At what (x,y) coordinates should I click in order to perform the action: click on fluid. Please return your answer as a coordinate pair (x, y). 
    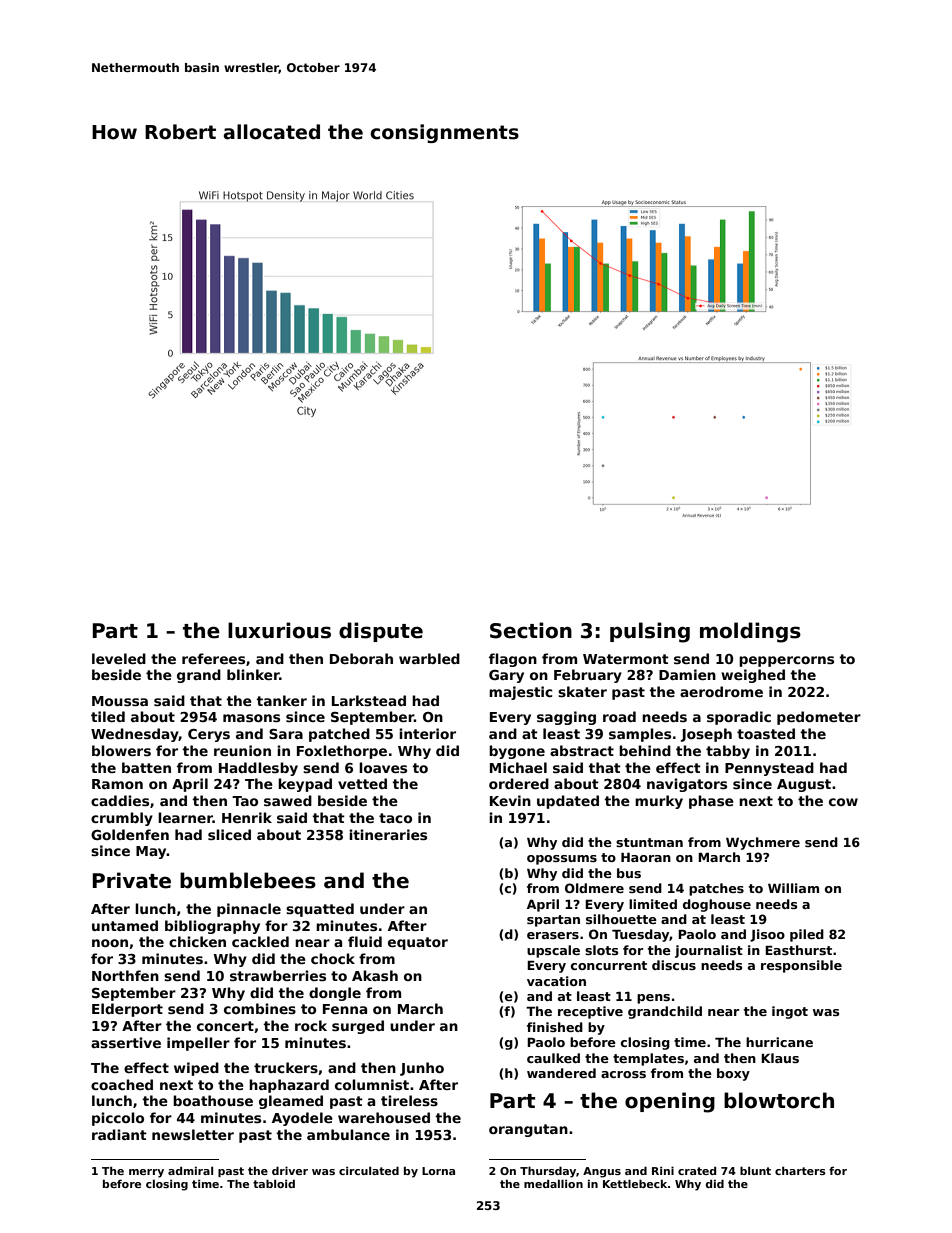
    Looking at the image, I should click on (365, 941).
